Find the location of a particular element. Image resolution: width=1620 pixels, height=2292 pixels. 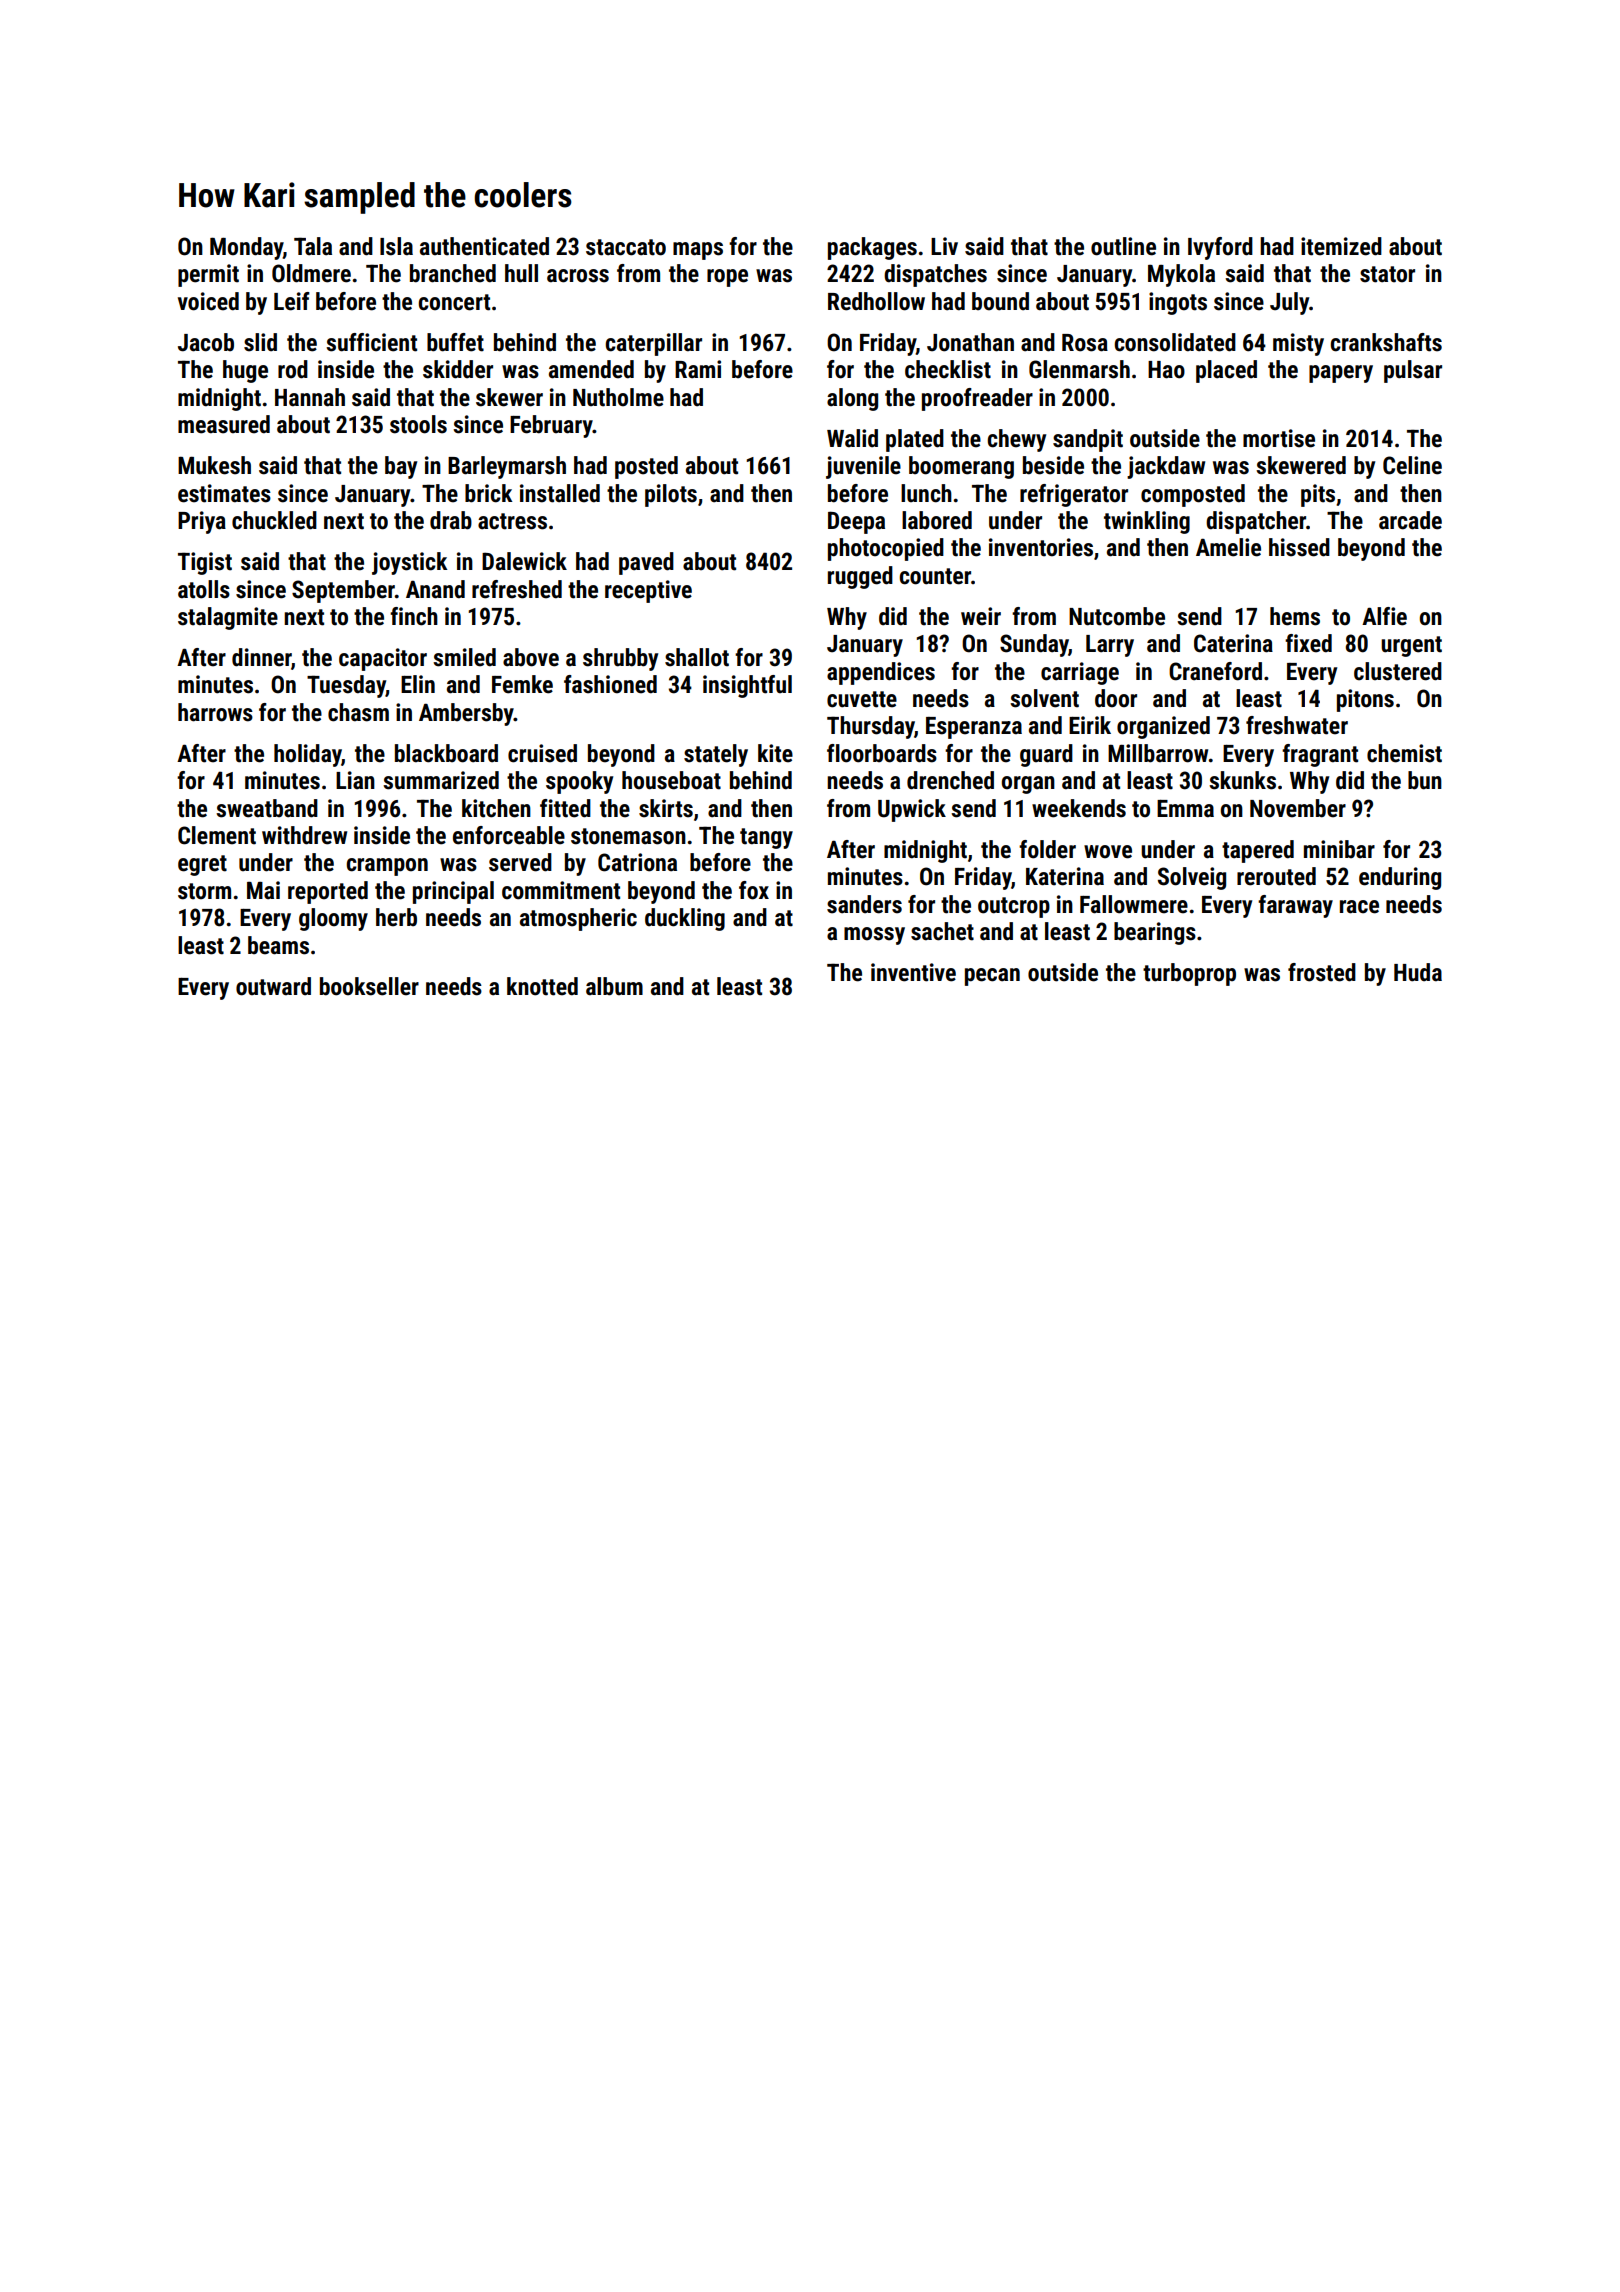

pecan is located at coordinates (992, 977).
